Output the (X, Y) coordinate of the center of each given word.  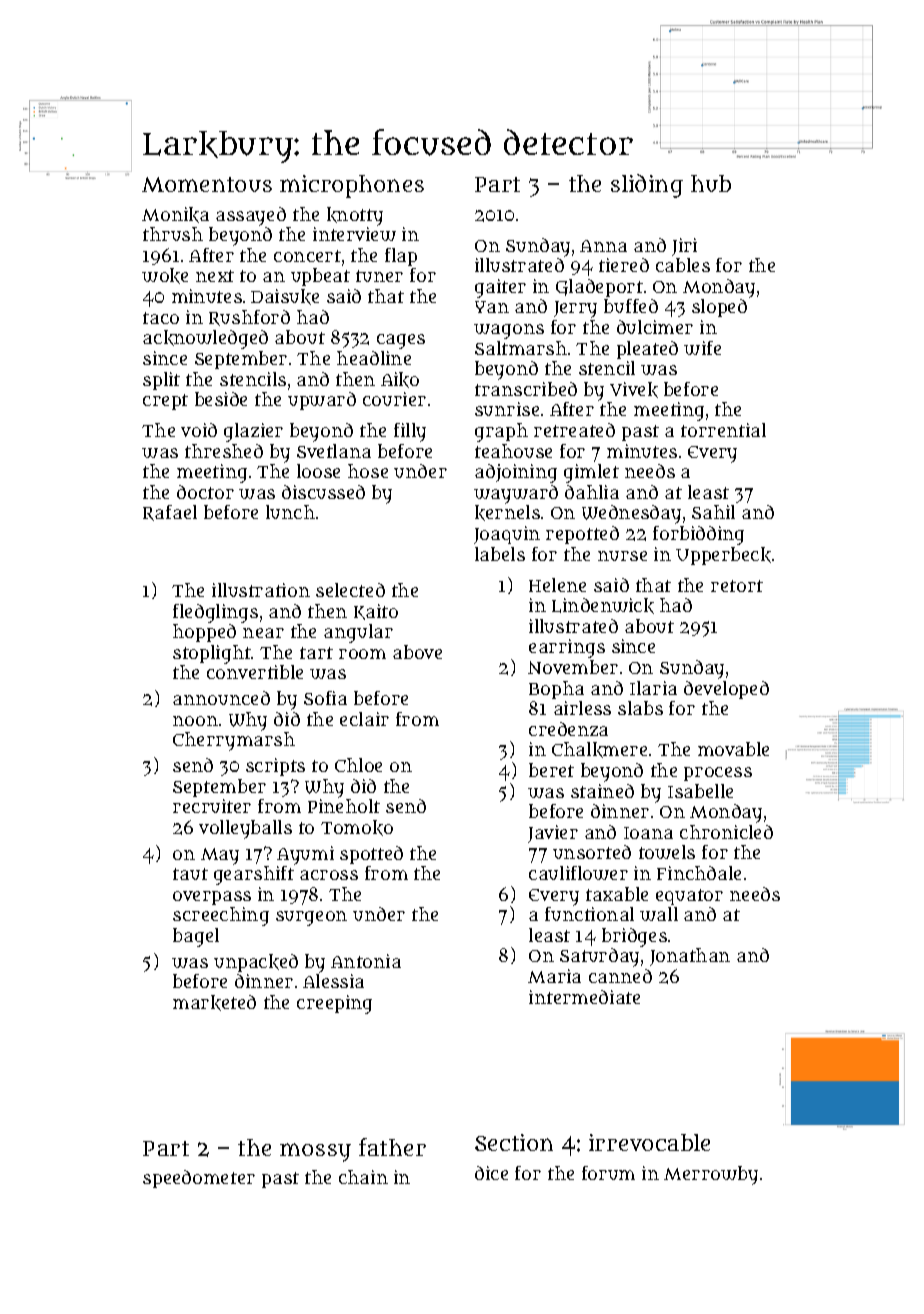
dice (491, 1173)
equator (689, 897)
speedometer (199, 1179)
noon (195, 721)
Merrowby (711, 1175)
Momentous (207, 184)
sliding (647, 186)
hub (711, 183)
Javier (553, 834)
